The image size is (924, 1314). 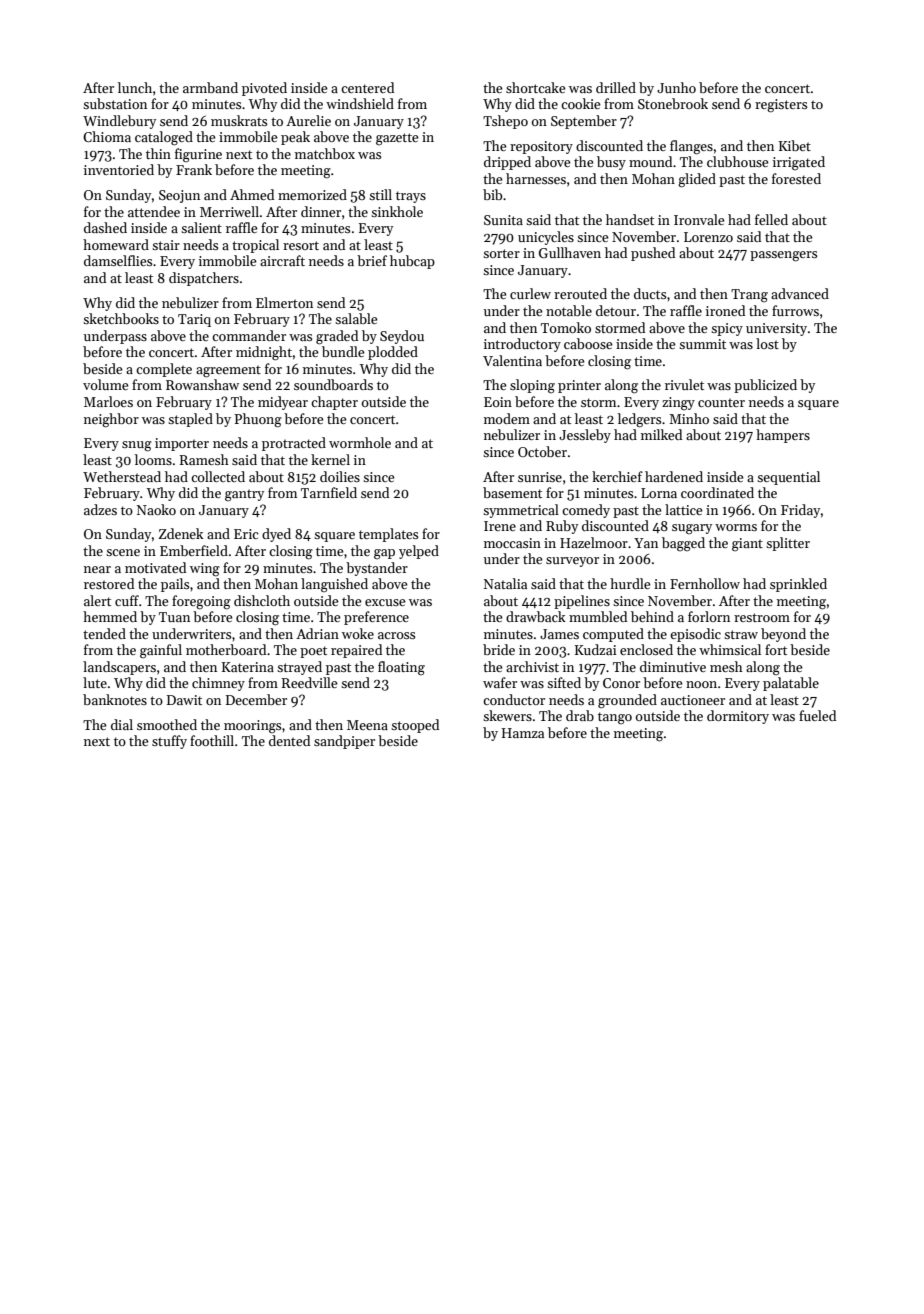 What do you see at coordinates (218, 476) in the document?
I see `collected` at bounding box center [218, 476].
